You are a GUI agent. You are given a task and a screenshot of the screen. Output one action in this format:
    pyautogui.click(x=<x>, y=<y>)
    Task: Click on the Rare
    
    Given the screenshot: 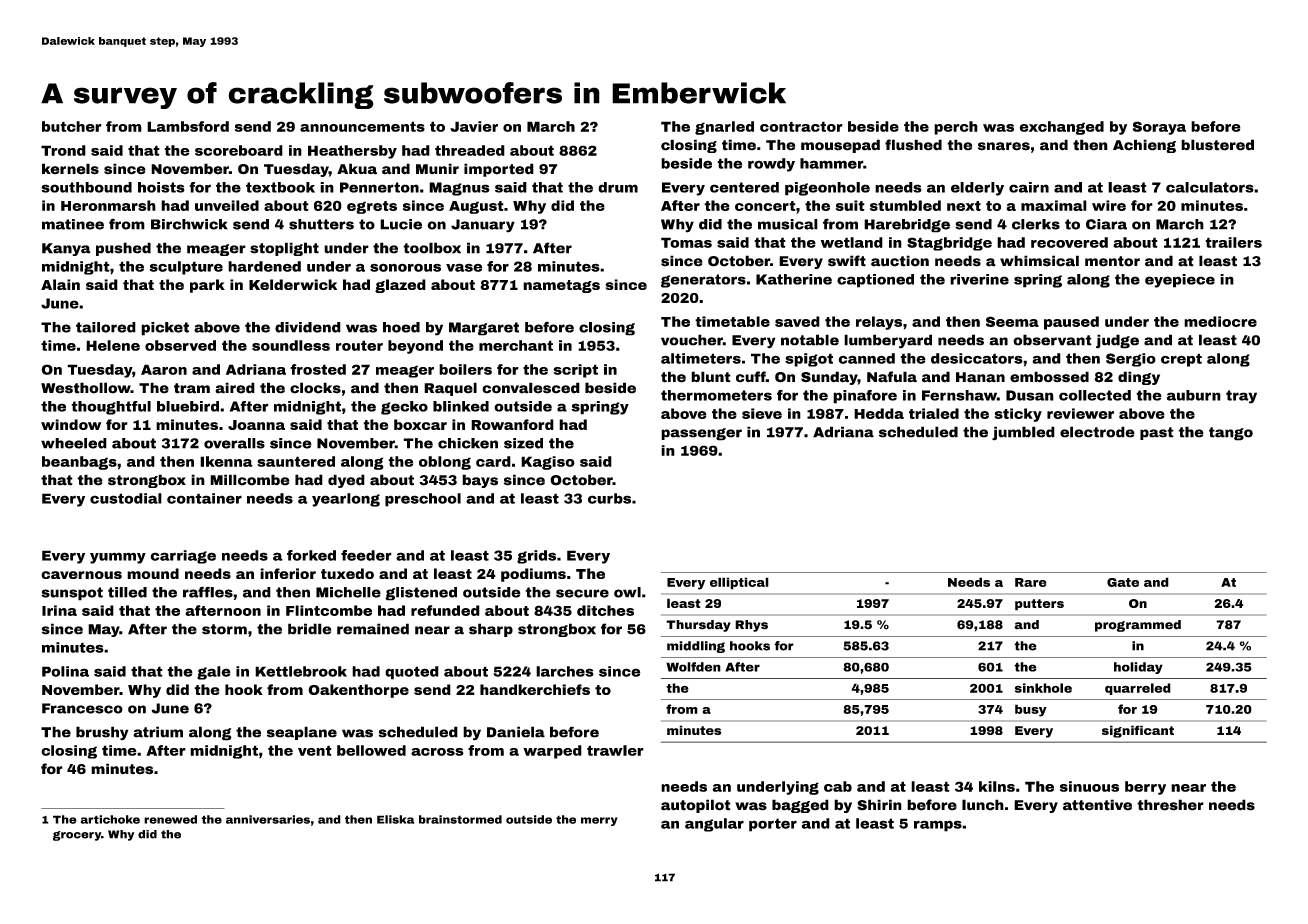 What is the action you would take?
    pyautogui.click(x=1031, y=582)
